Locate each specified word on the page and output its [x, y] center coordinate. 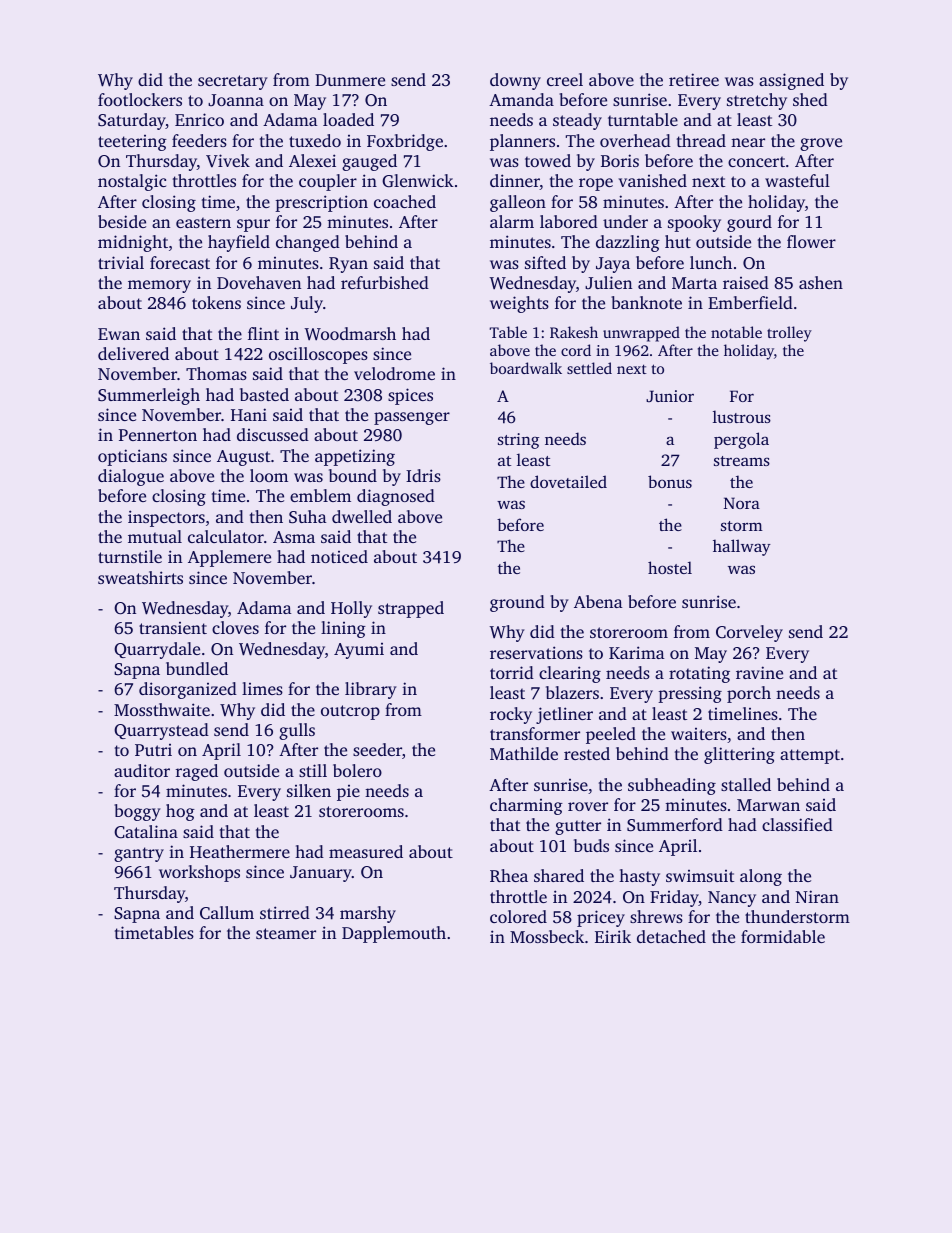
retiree [694, 79]
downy [515, 81]
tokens [216, 302]
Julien [608, 282]
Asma [294, 537]
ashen [821, 282]
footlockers [140, 99]
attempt [810, 756]
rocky [511, 715]
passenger [412, 418]
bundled [197, 668]
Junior [670, 396]
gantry [139, 854]
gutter [578, 827]
